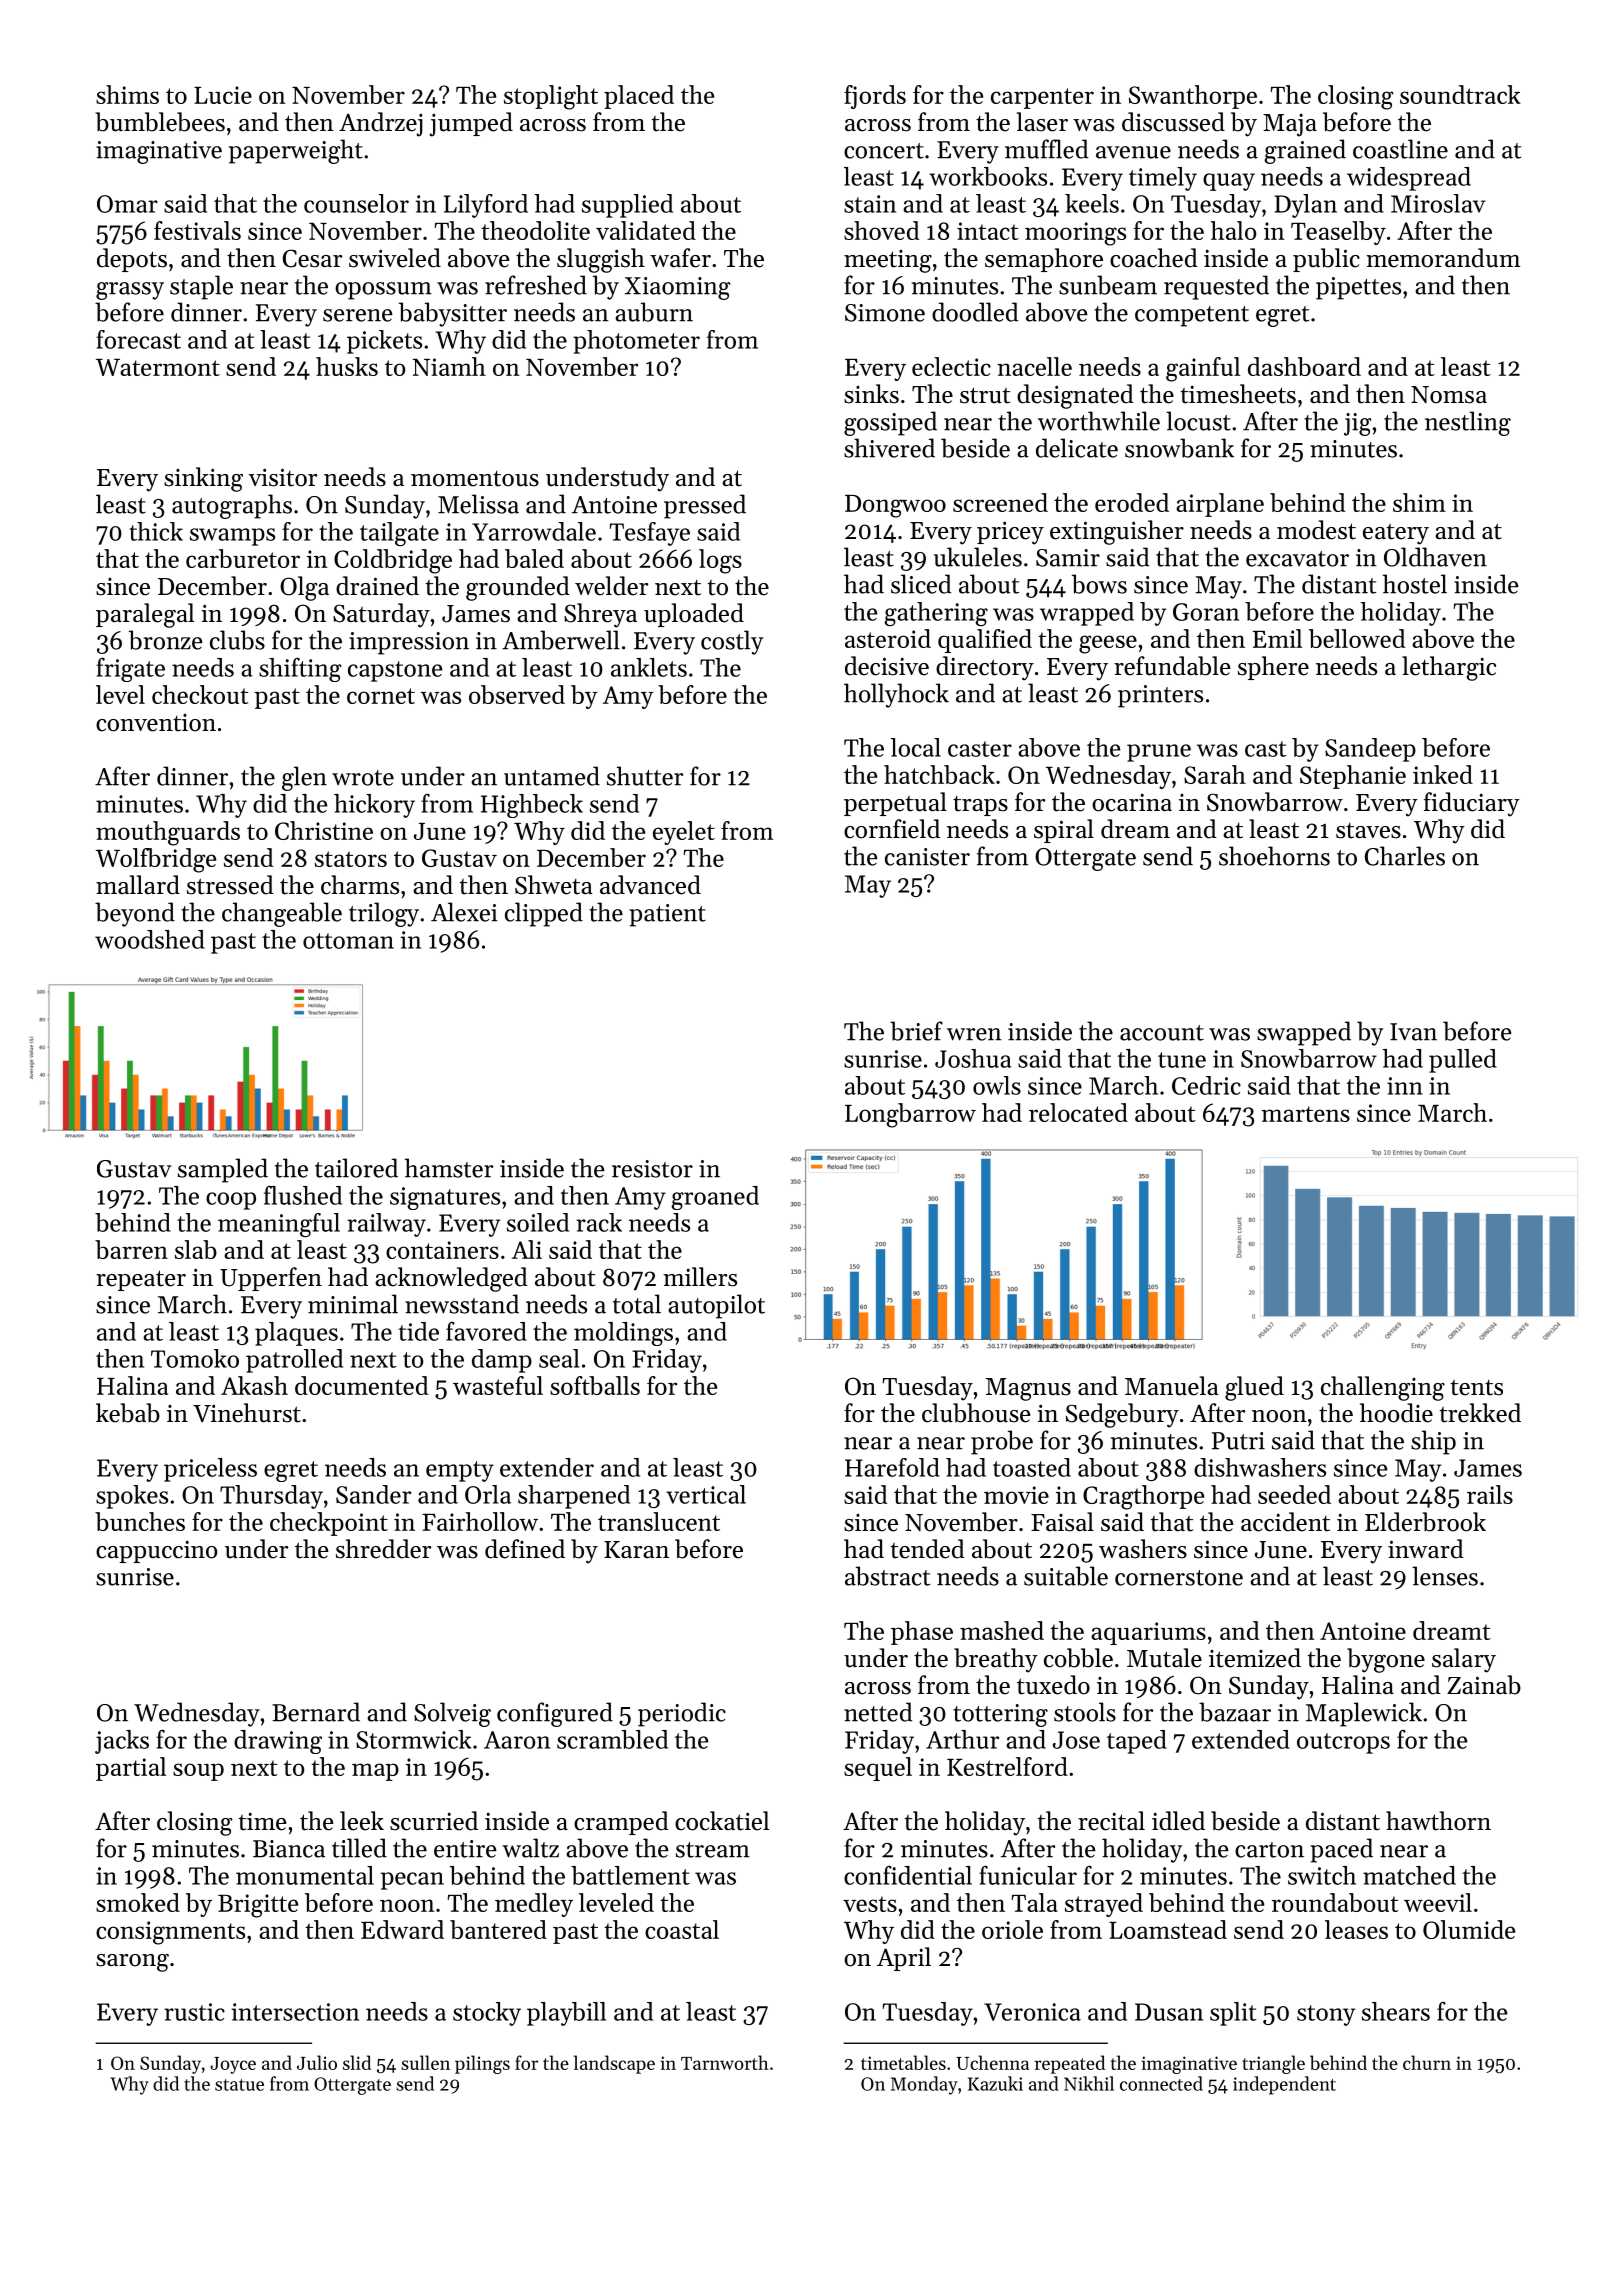 The image size is (1620, 2292). I want to click on Maplewick, so click(1364, 1714).
